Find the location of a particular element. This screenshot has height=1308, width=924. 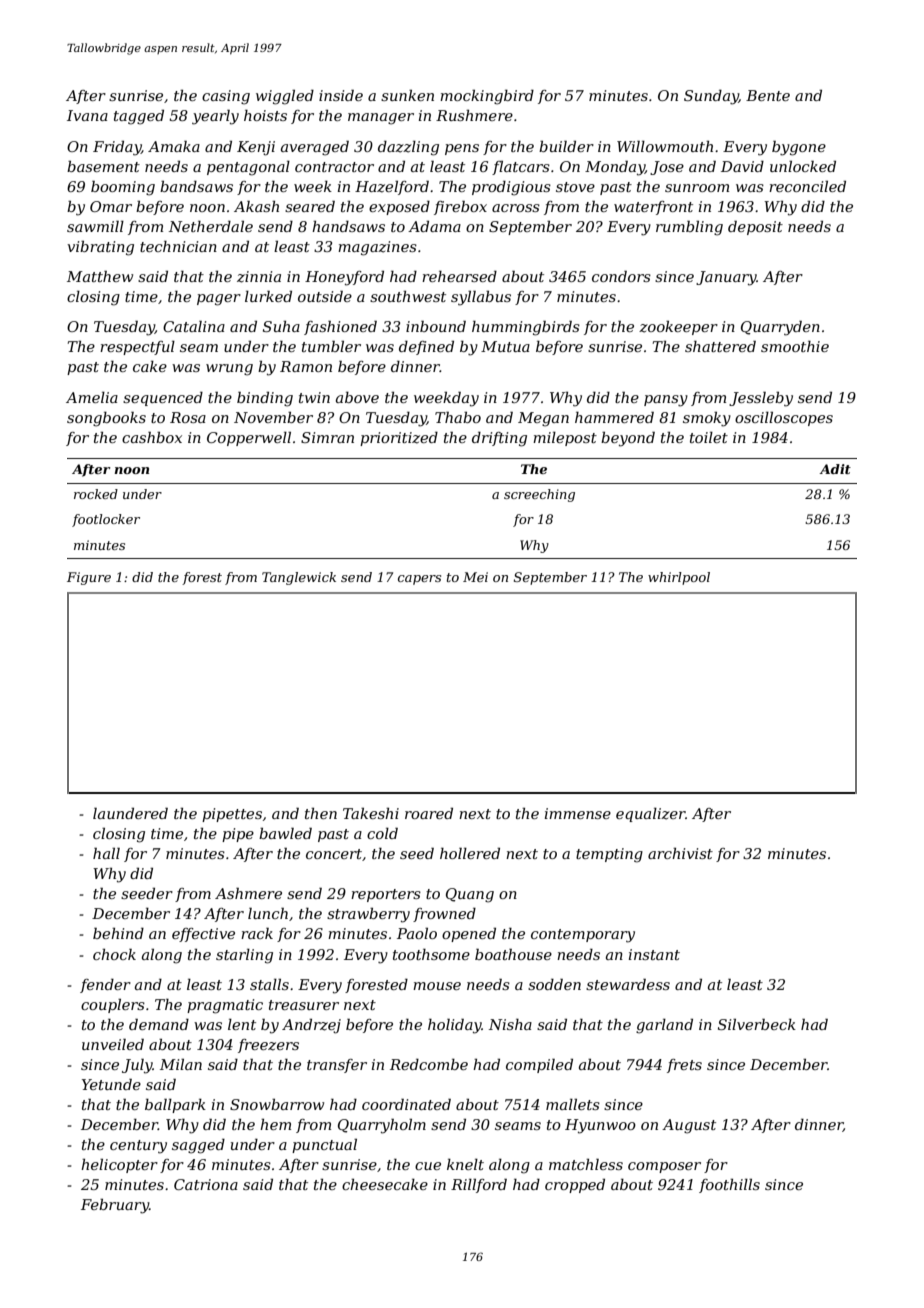

deposit is located at coordinates (755, 227).
